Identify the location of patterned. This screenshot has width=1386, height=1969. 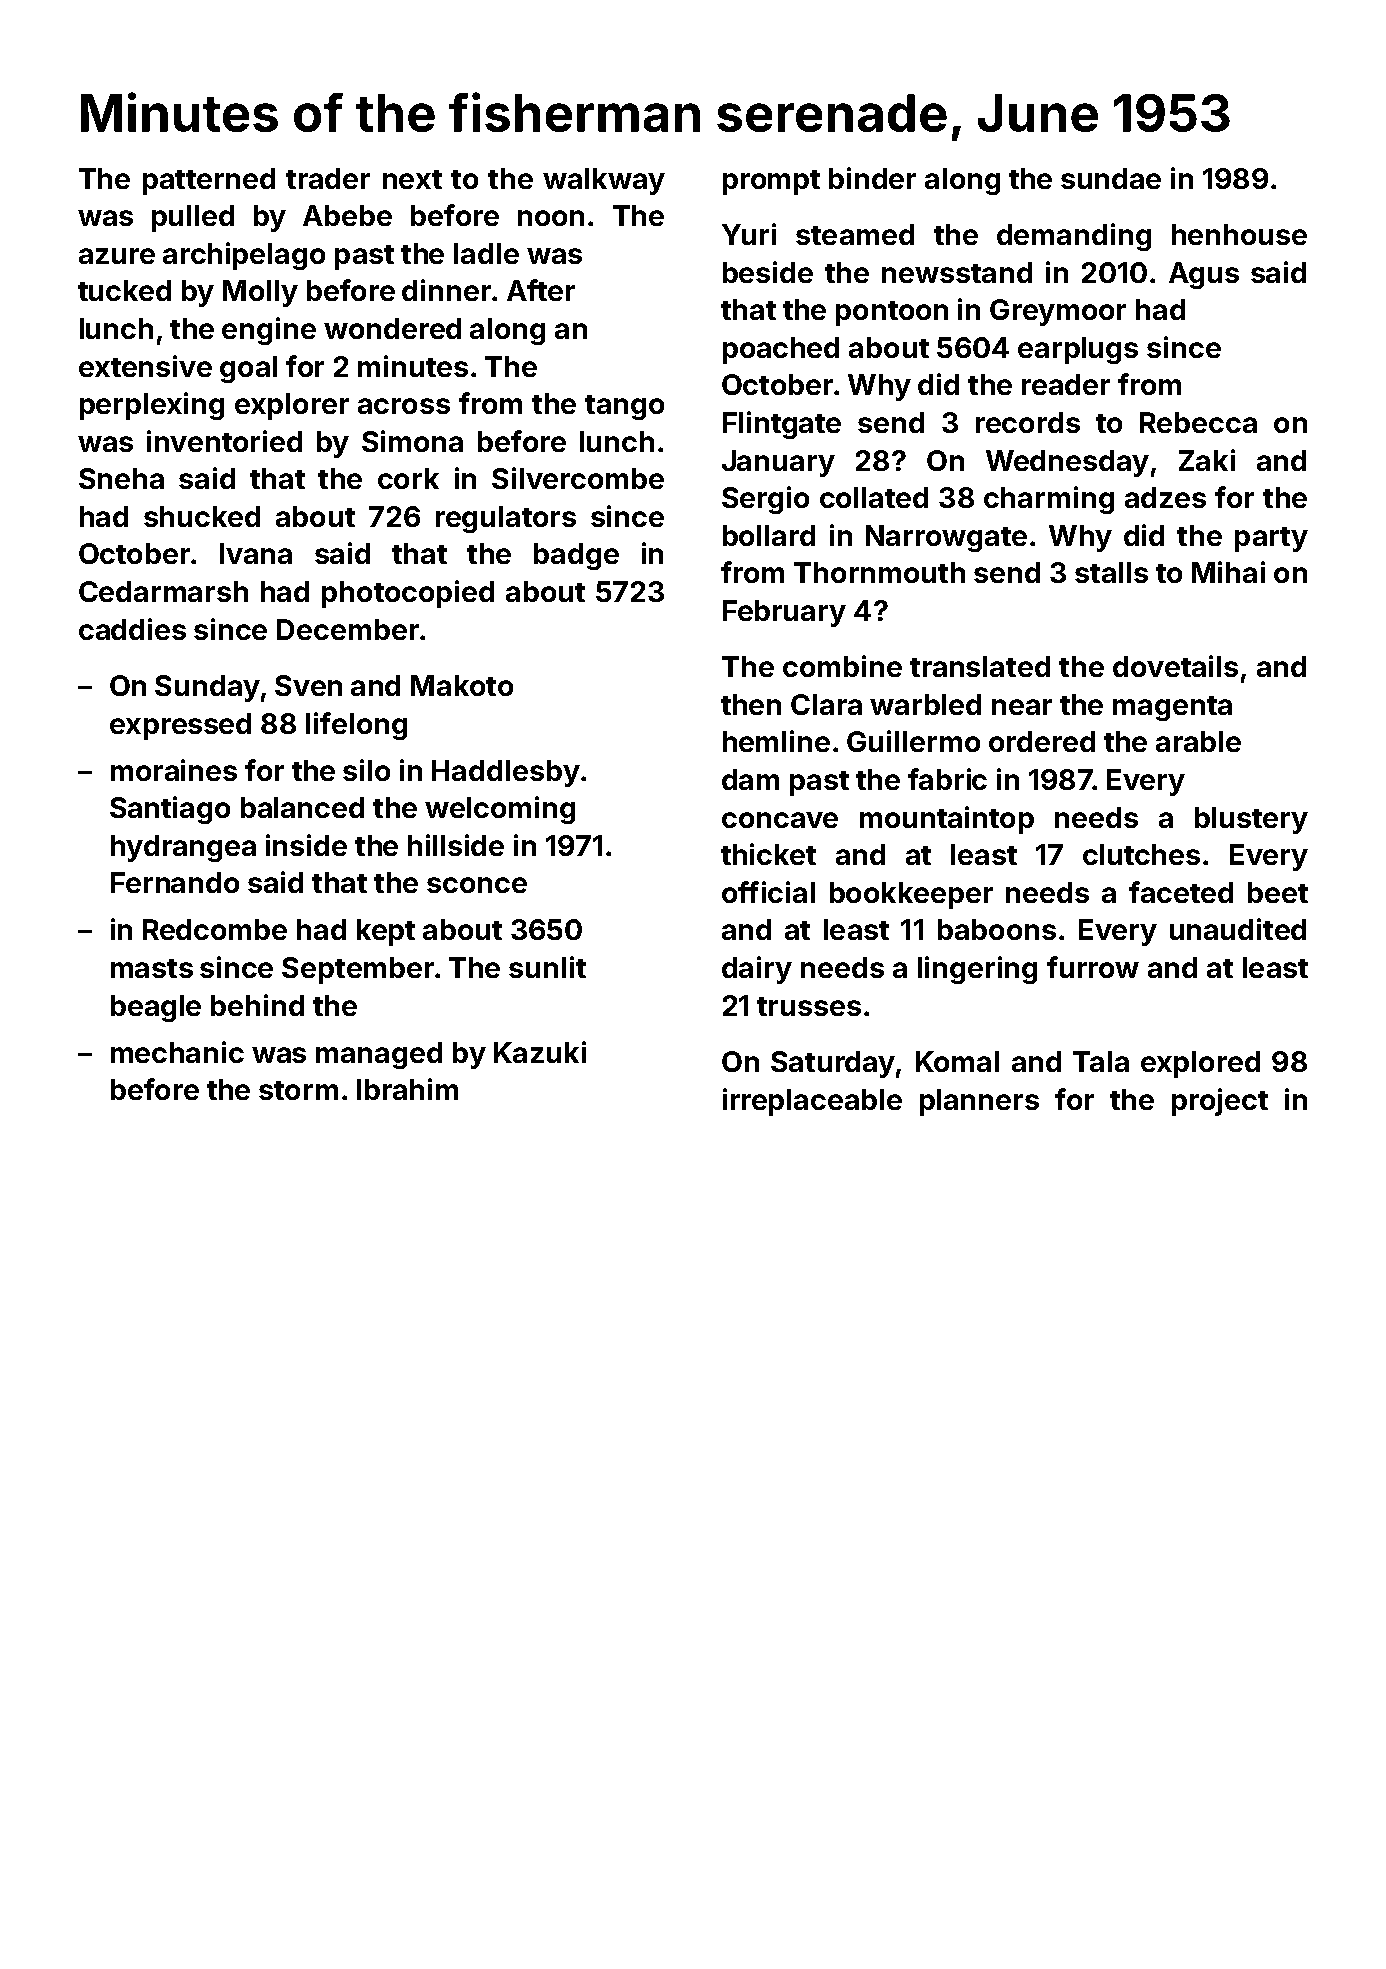
(209, 181).
